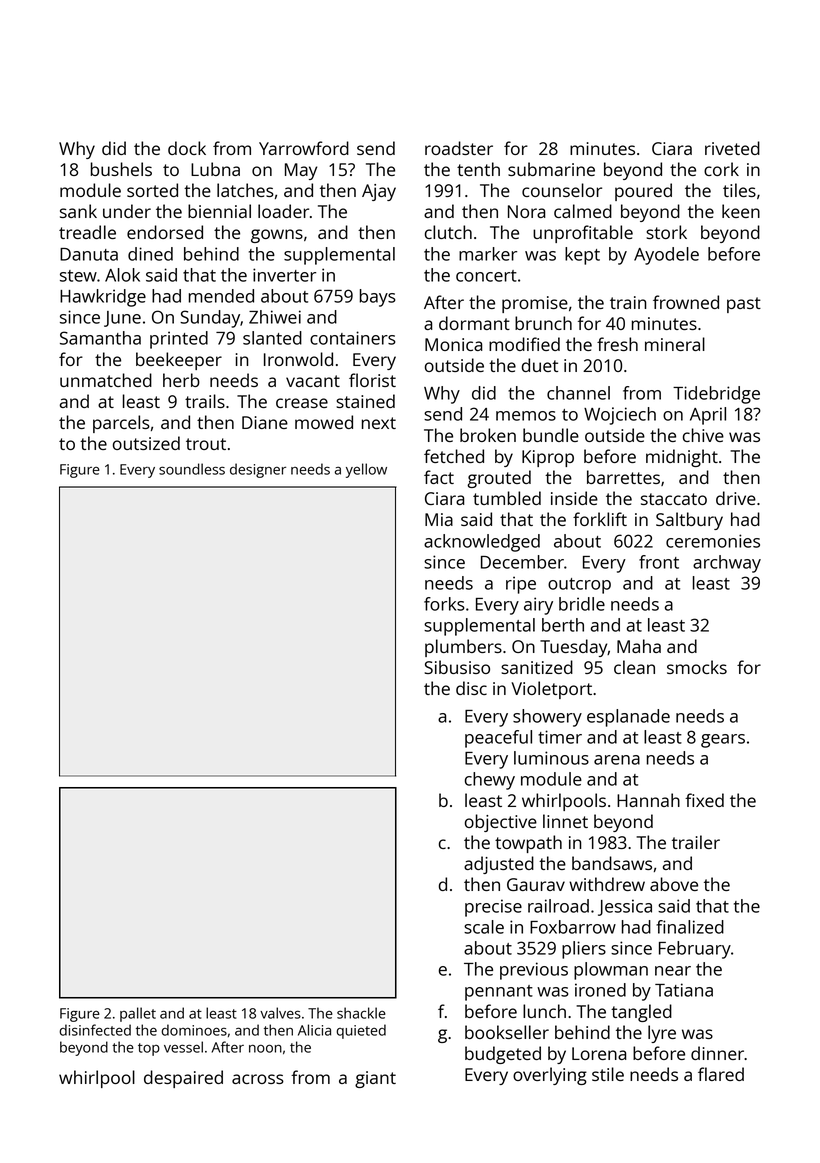 Image resolution: width=820 pixels, height=1163 pixels. I want to click on adjusted, so click(499, 865).
